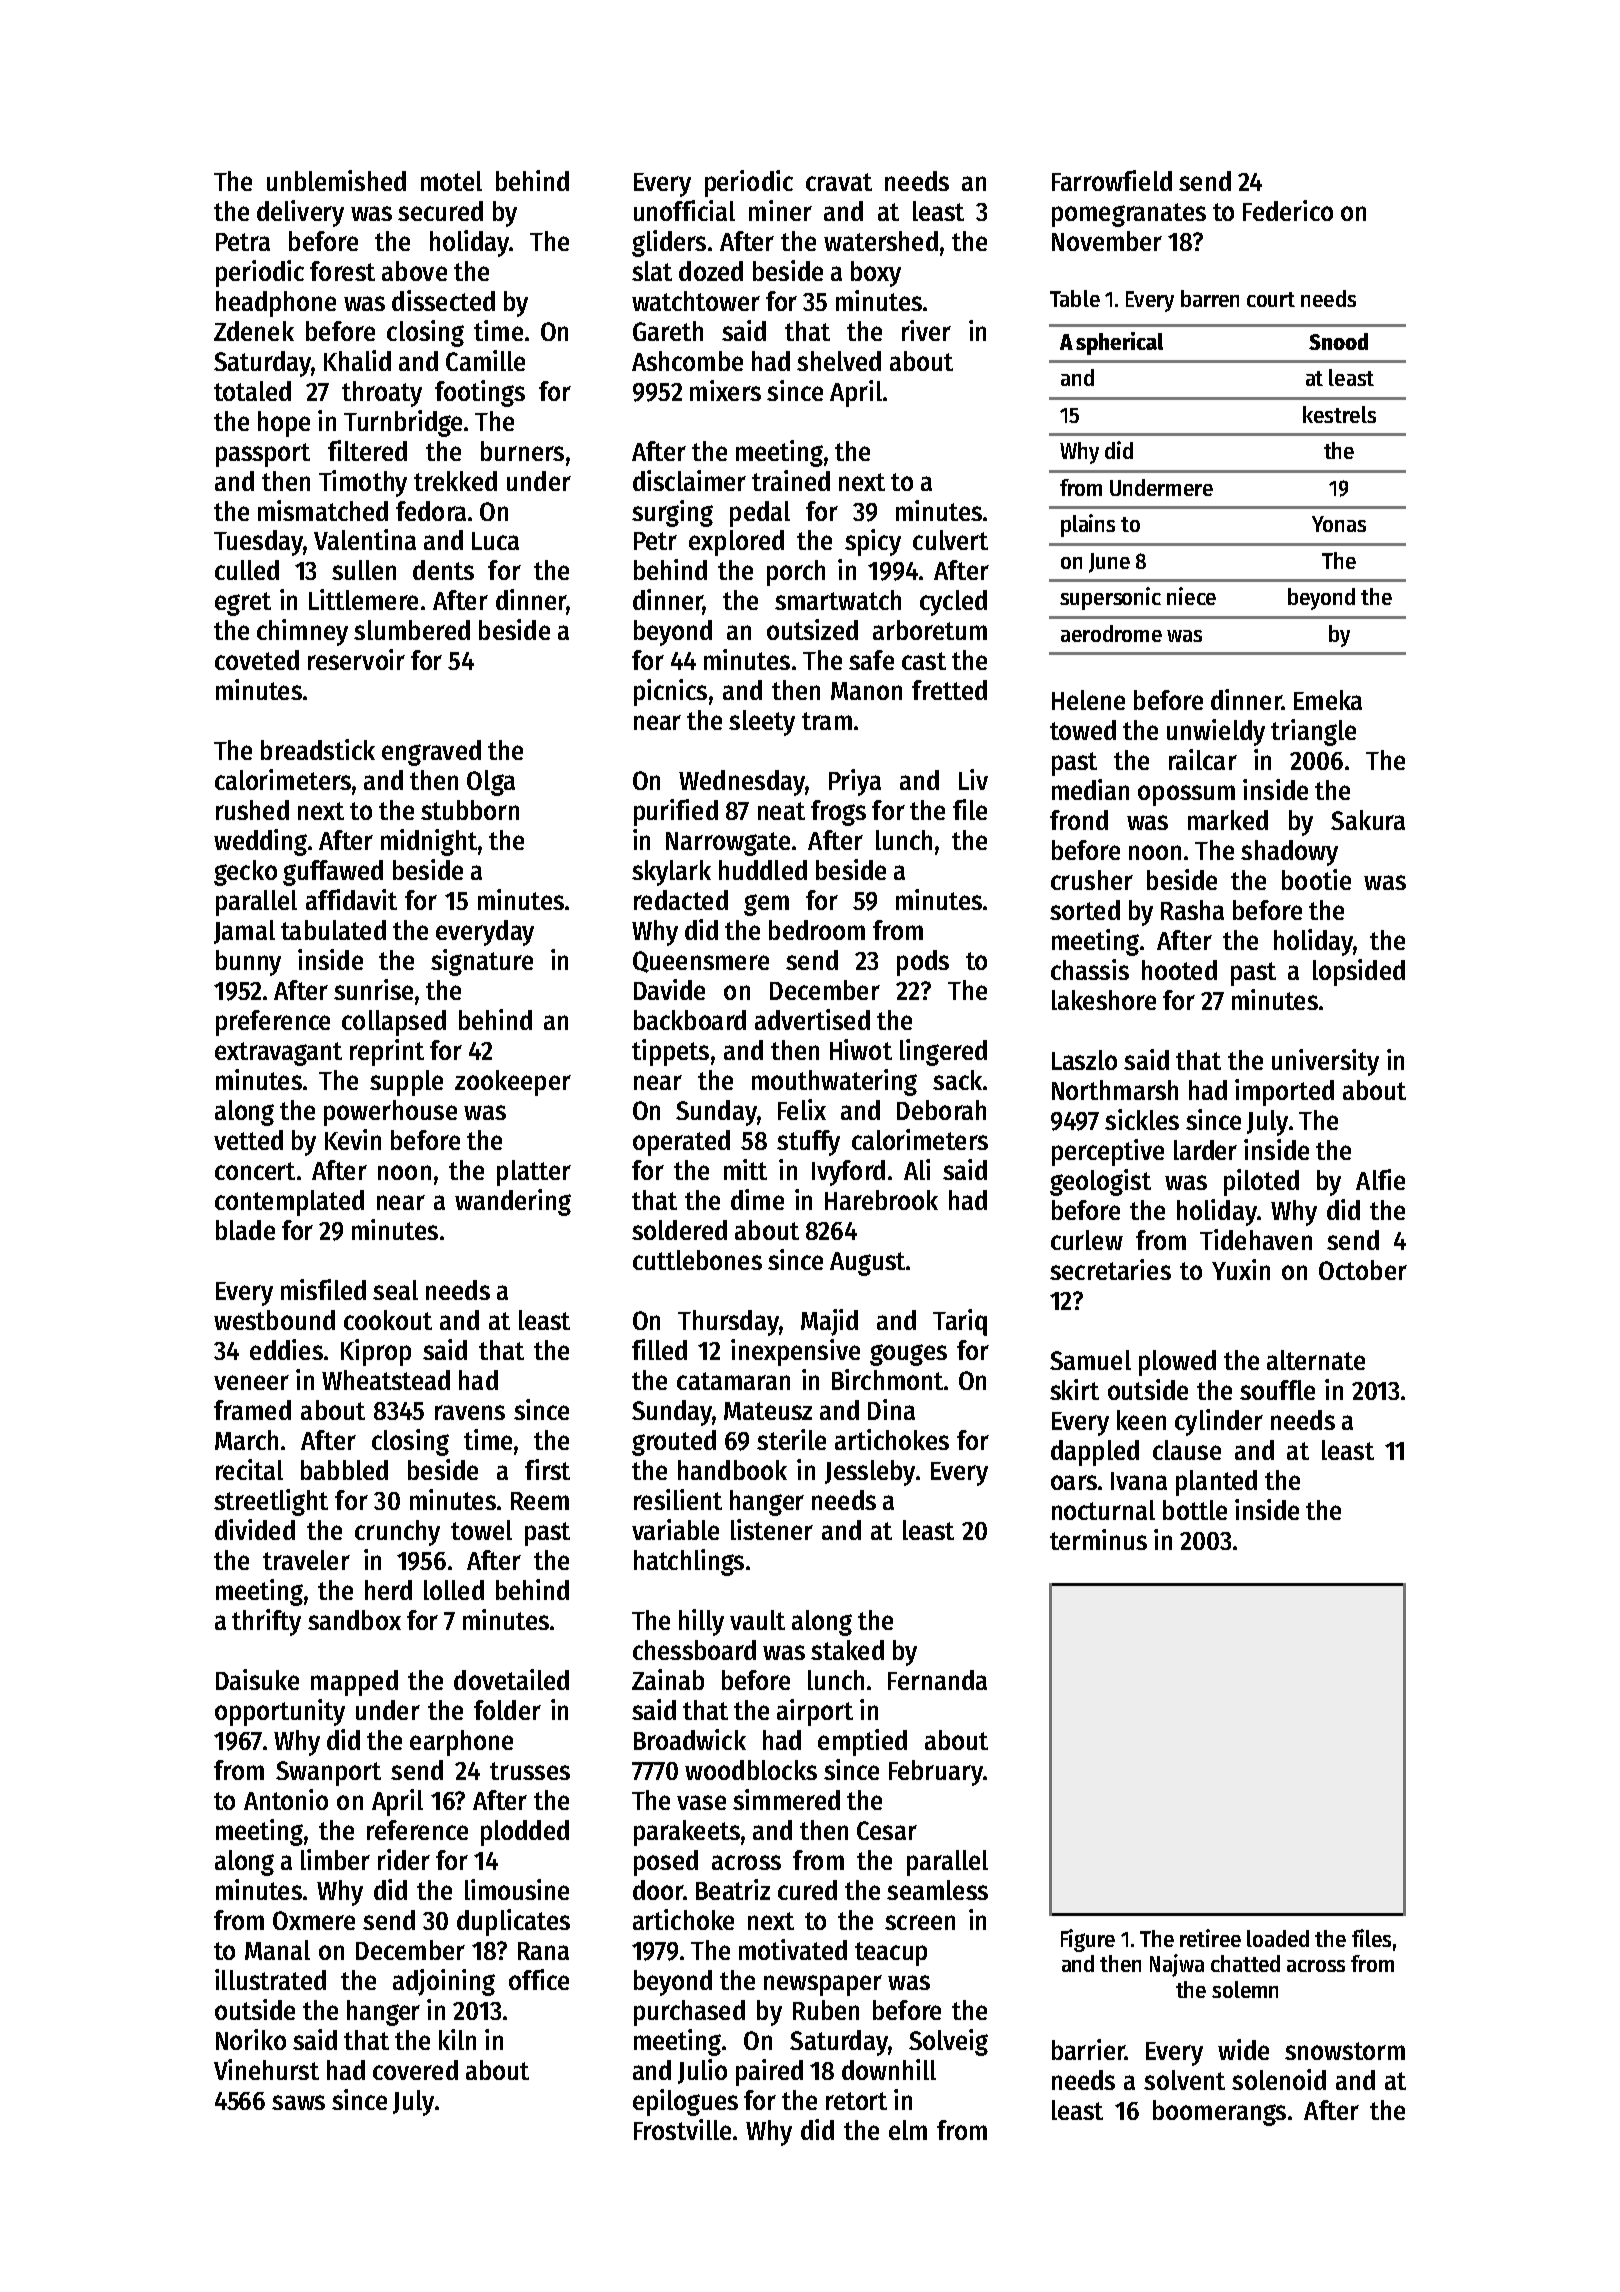 The height and width of the image is (2292, 1620). I want to click on shelved, so click(839, 361).
